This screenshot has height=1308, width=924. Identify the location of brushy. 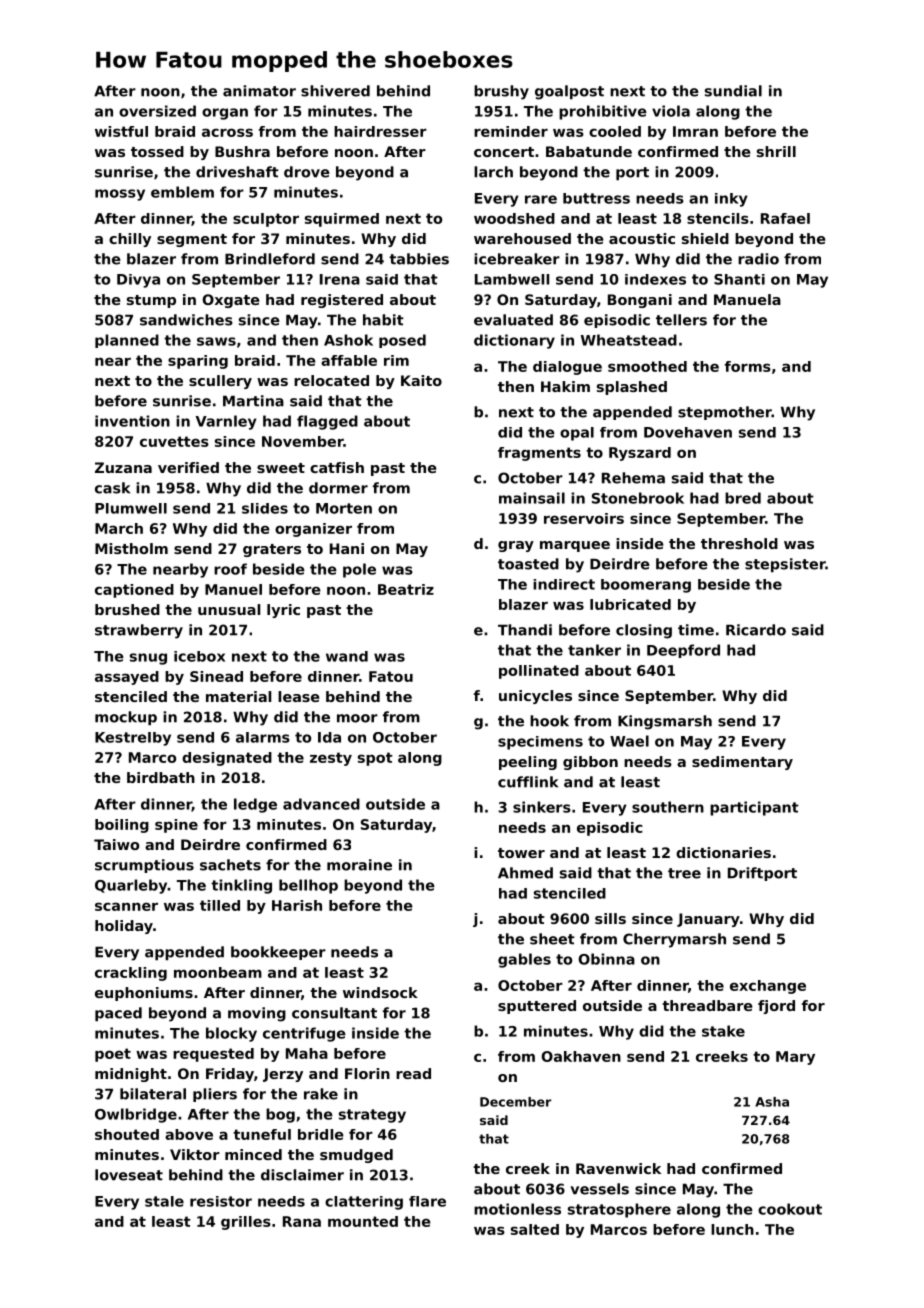
(501, 92).
